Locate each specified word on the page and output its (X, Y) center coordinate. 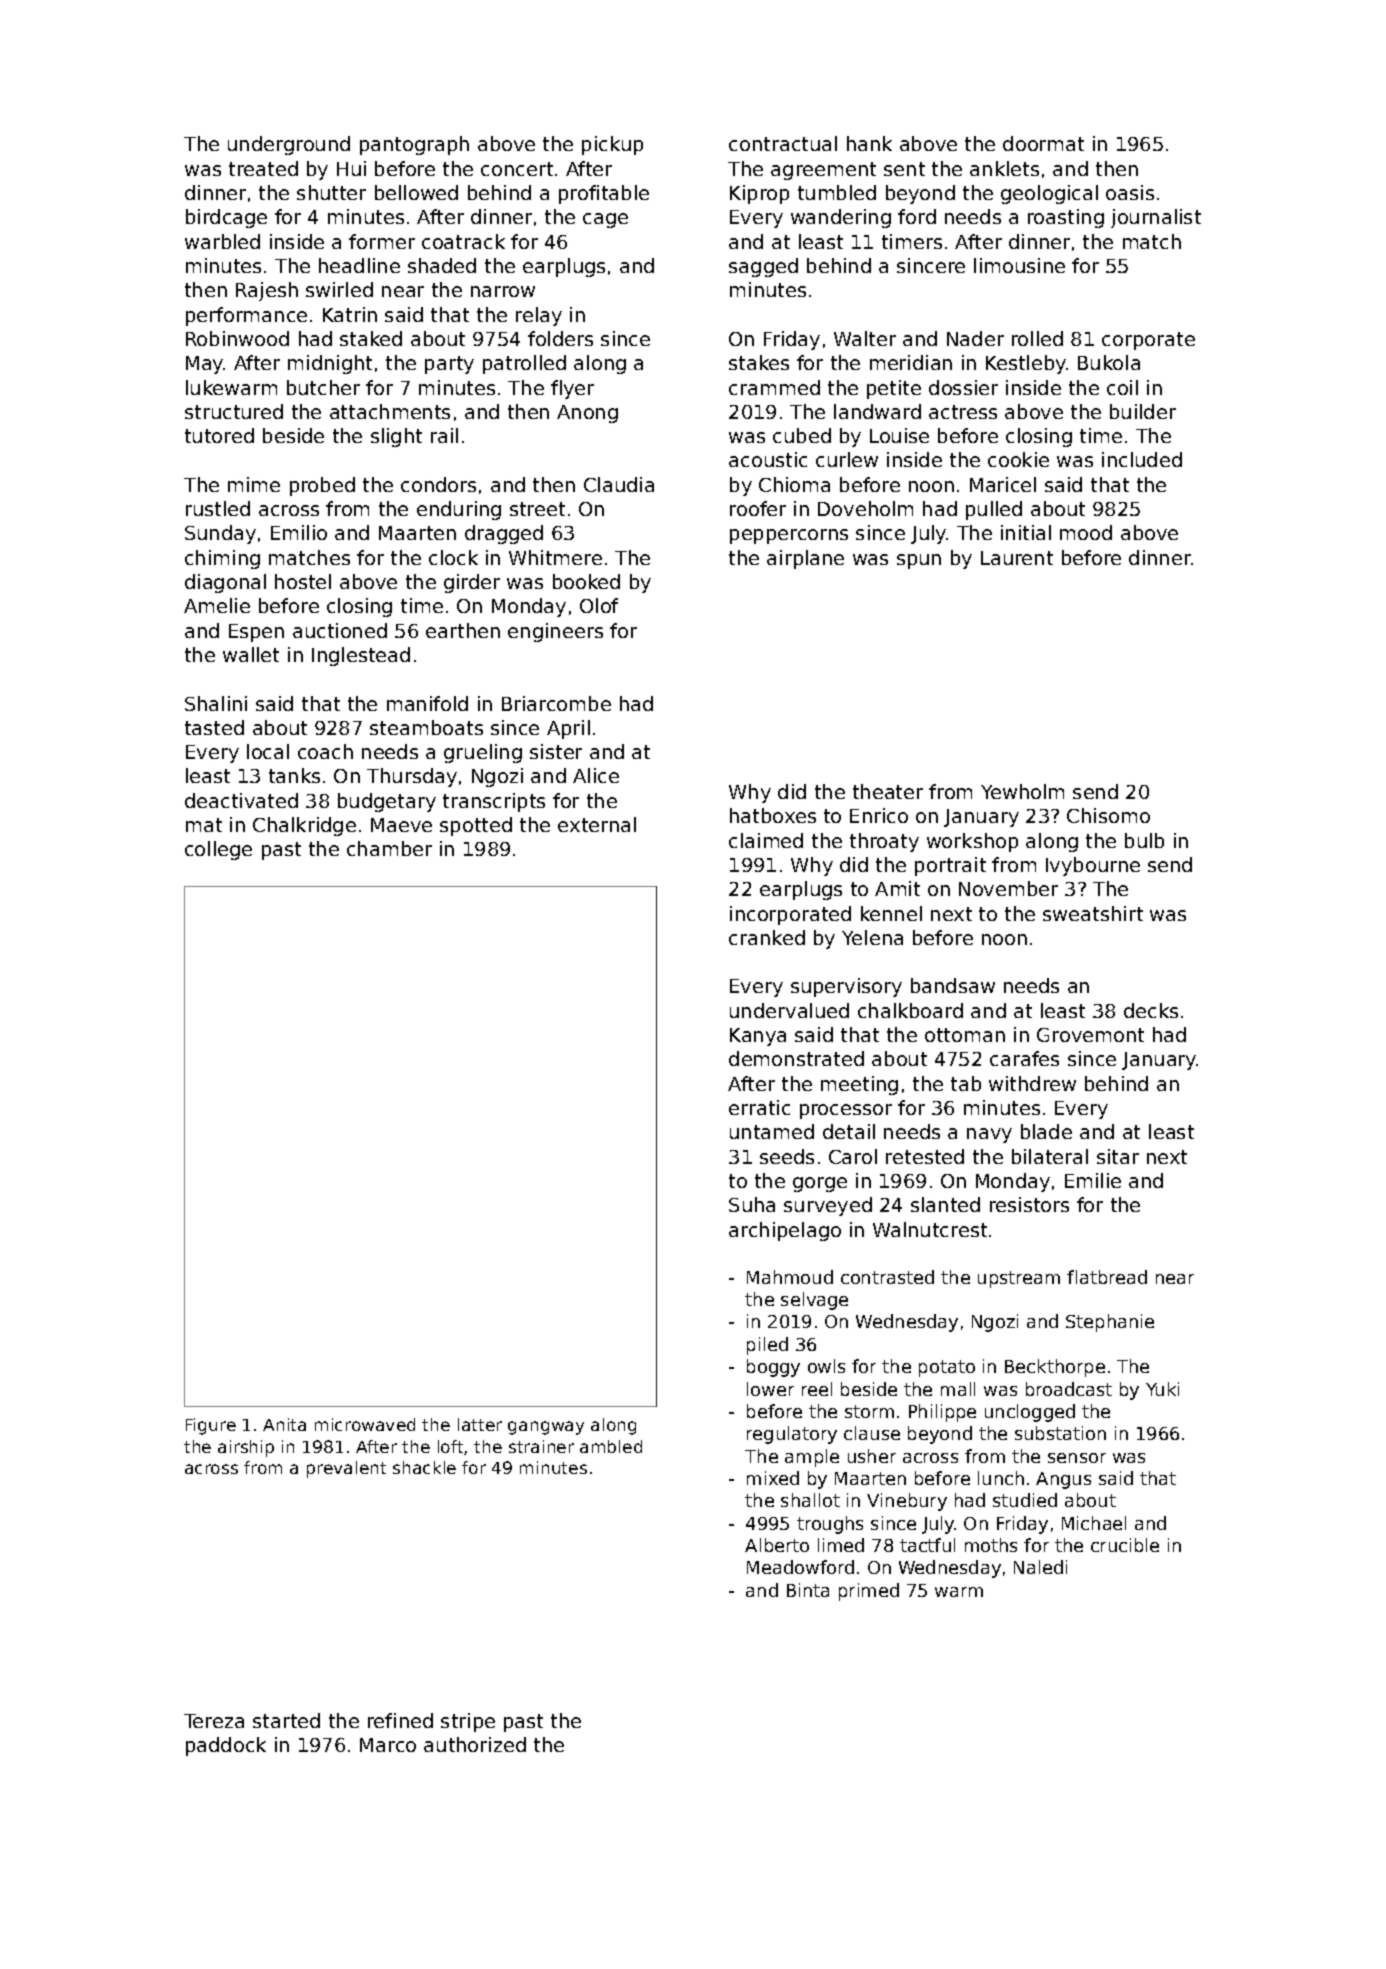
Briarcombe (556, 703)
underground (289, 145)
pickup (612, 145)
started (286, 1720)
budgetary (387, 802)
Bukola (1109, 362)
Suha (752, 1204)
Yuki (1162, 1389)
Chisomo (1108, 815)
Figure (211, 1426)
